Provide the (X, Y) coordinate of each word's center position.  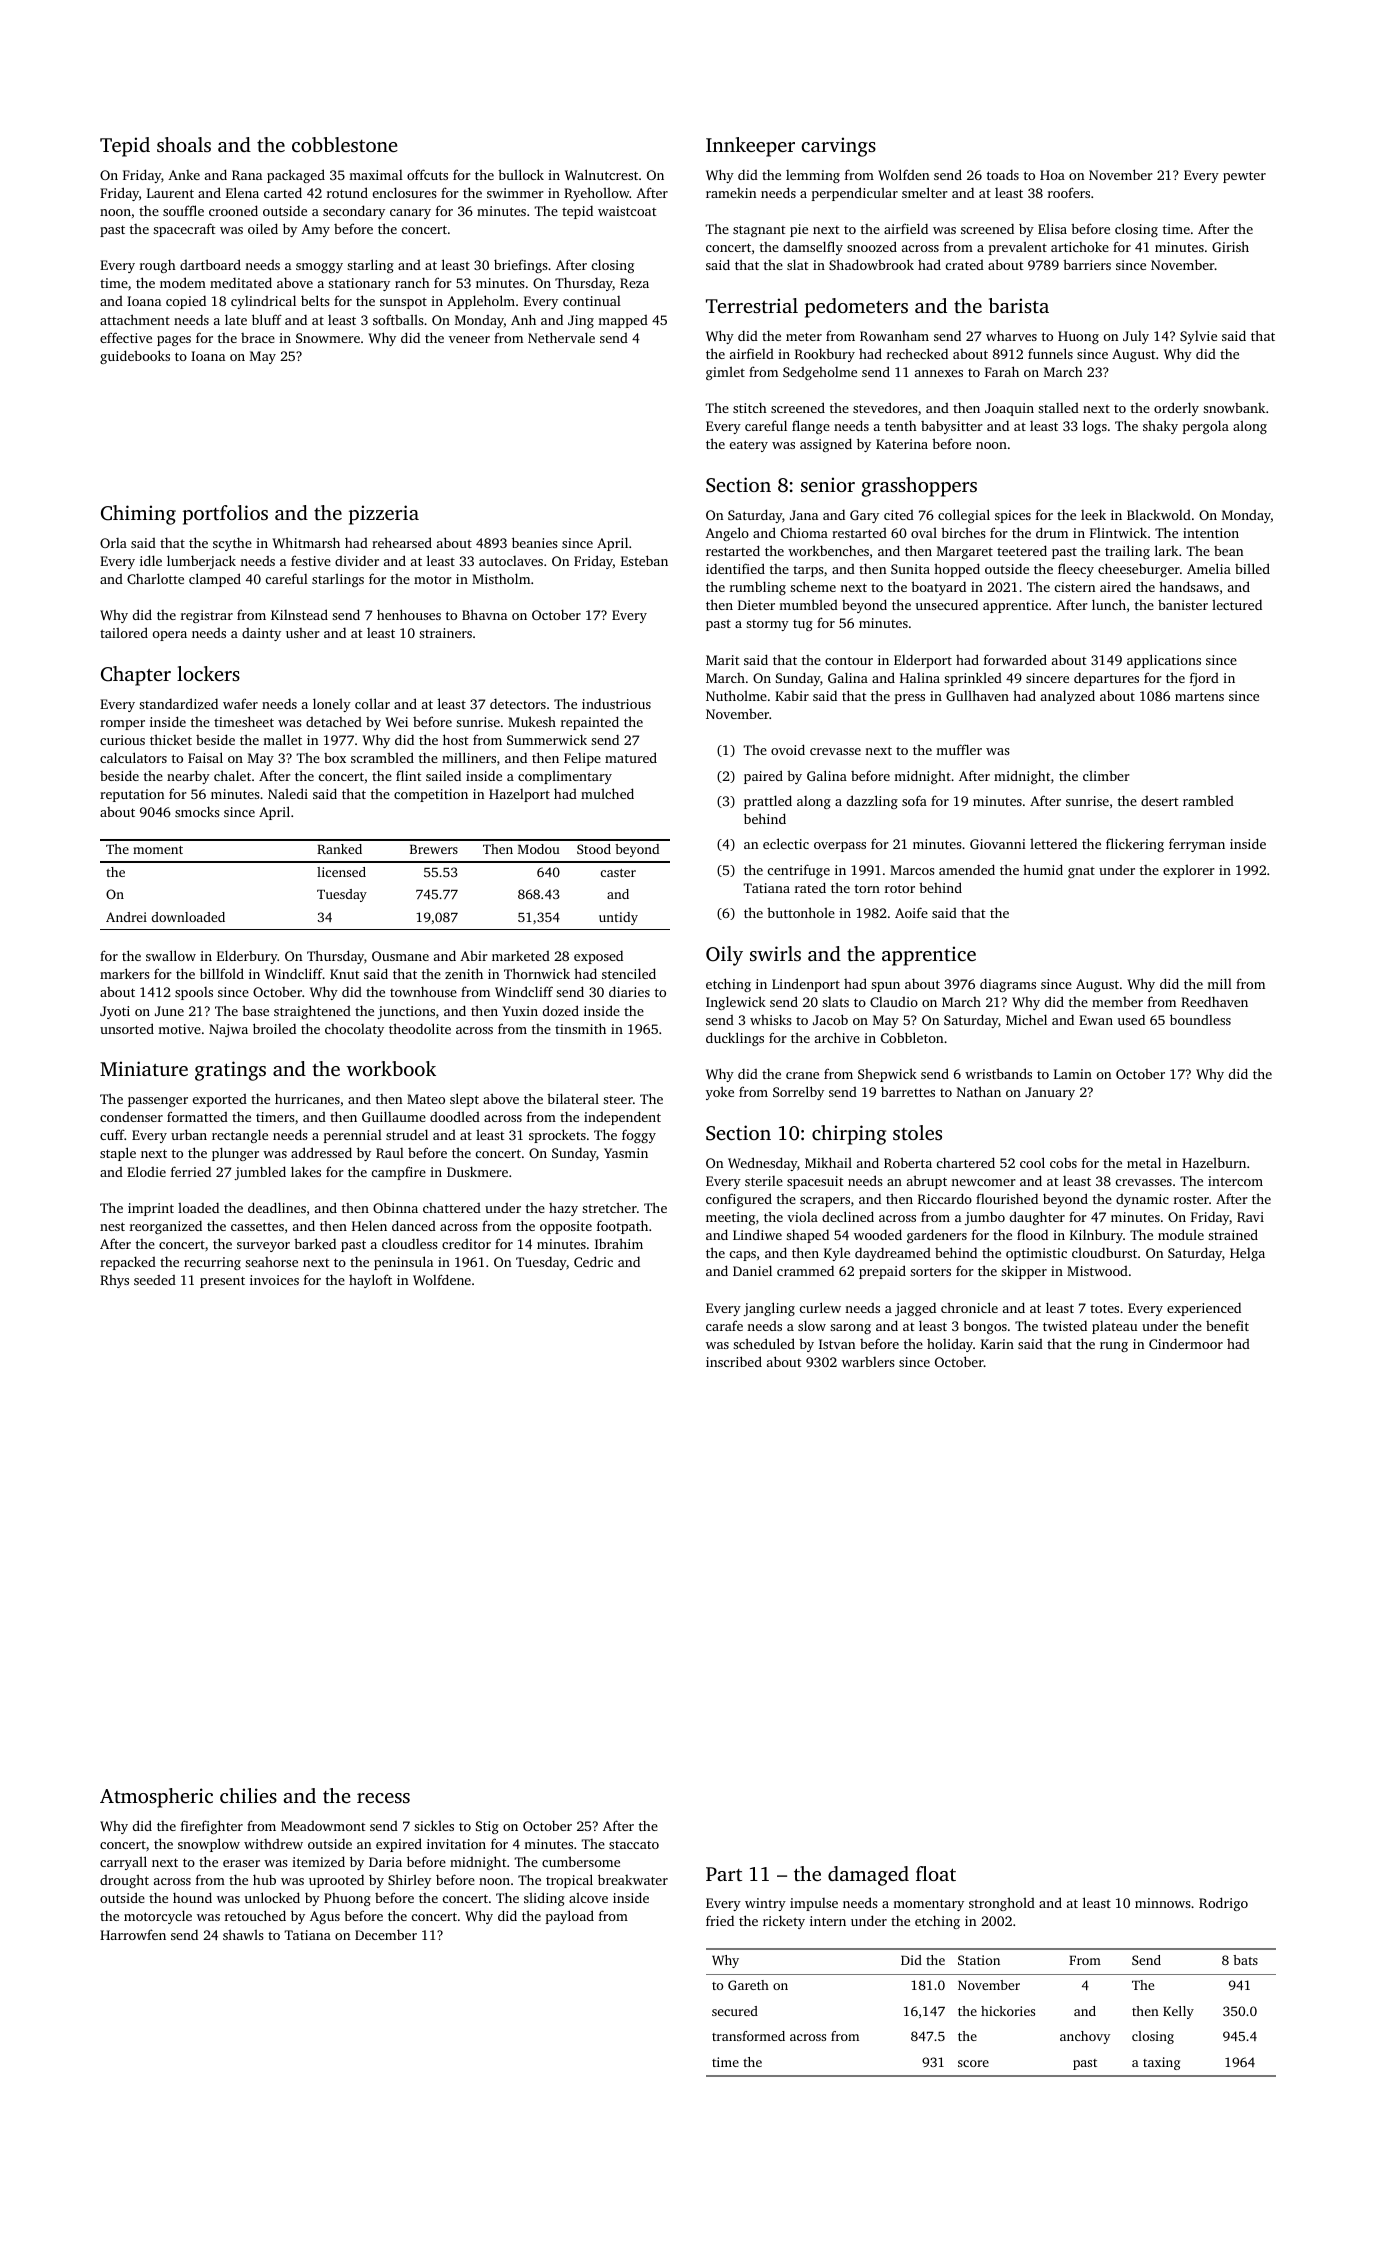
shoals (184, 144)
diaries (629, 991)
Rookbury (825, 355)
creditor (466, 1244)
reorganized (166, 1227)
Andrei (126, 917)
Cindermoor (1186, 1344)
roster (1191, 1199)
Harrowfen (133, 1934)
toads (1003, 175)
